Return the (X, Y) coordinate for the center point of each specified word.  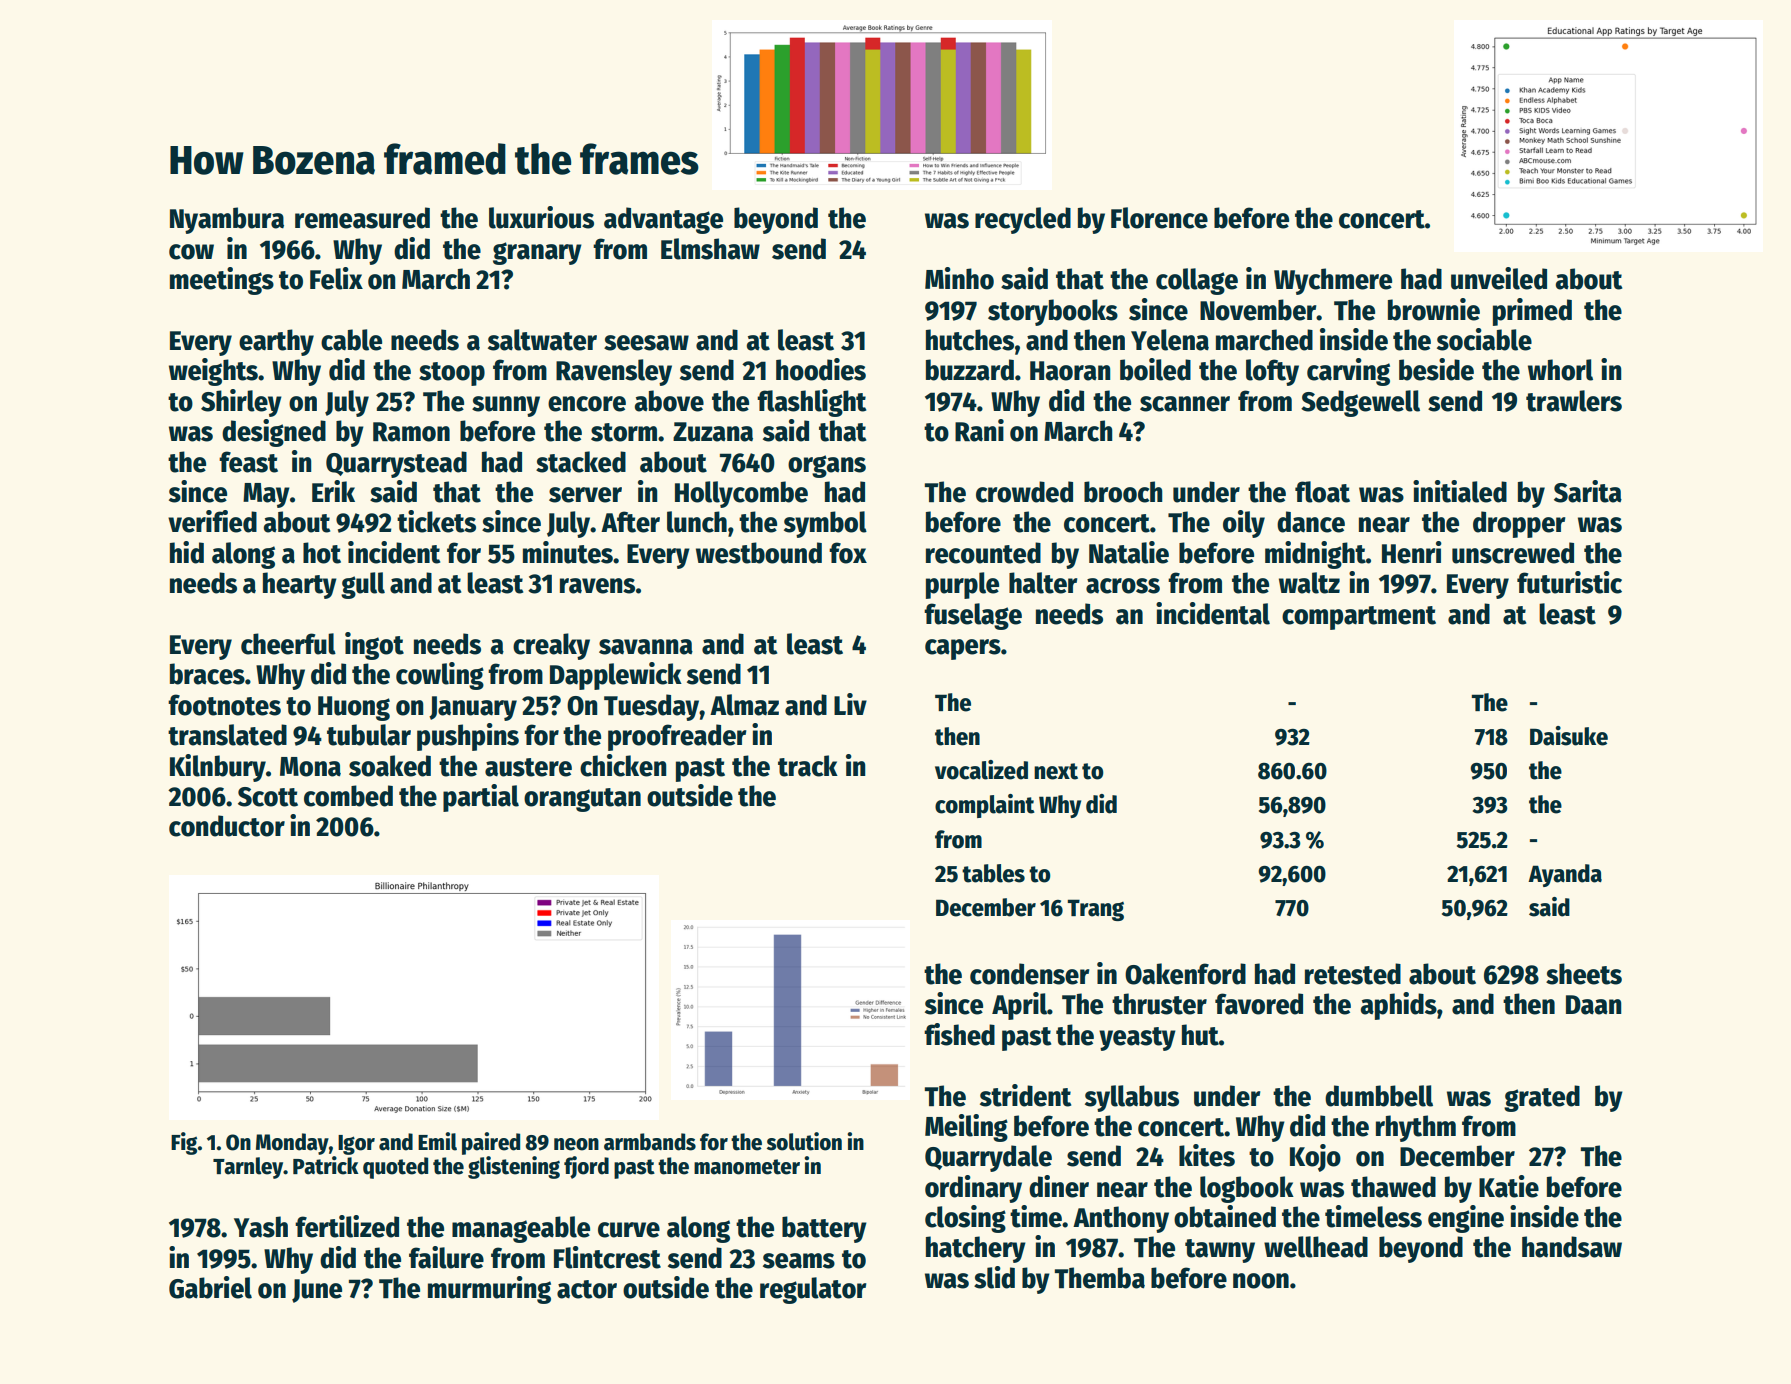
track (808, 766)
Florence (1159, 218)
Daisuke (1569, 736)
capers (963, 649)
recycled (1023, 220)
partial (481, 798)
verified (212, 521)
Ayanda (1565, 875)
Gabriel (210, 1287)
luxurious (541, 217)
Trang (1096, 910)
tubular (369, 735)
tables (993, 873)
